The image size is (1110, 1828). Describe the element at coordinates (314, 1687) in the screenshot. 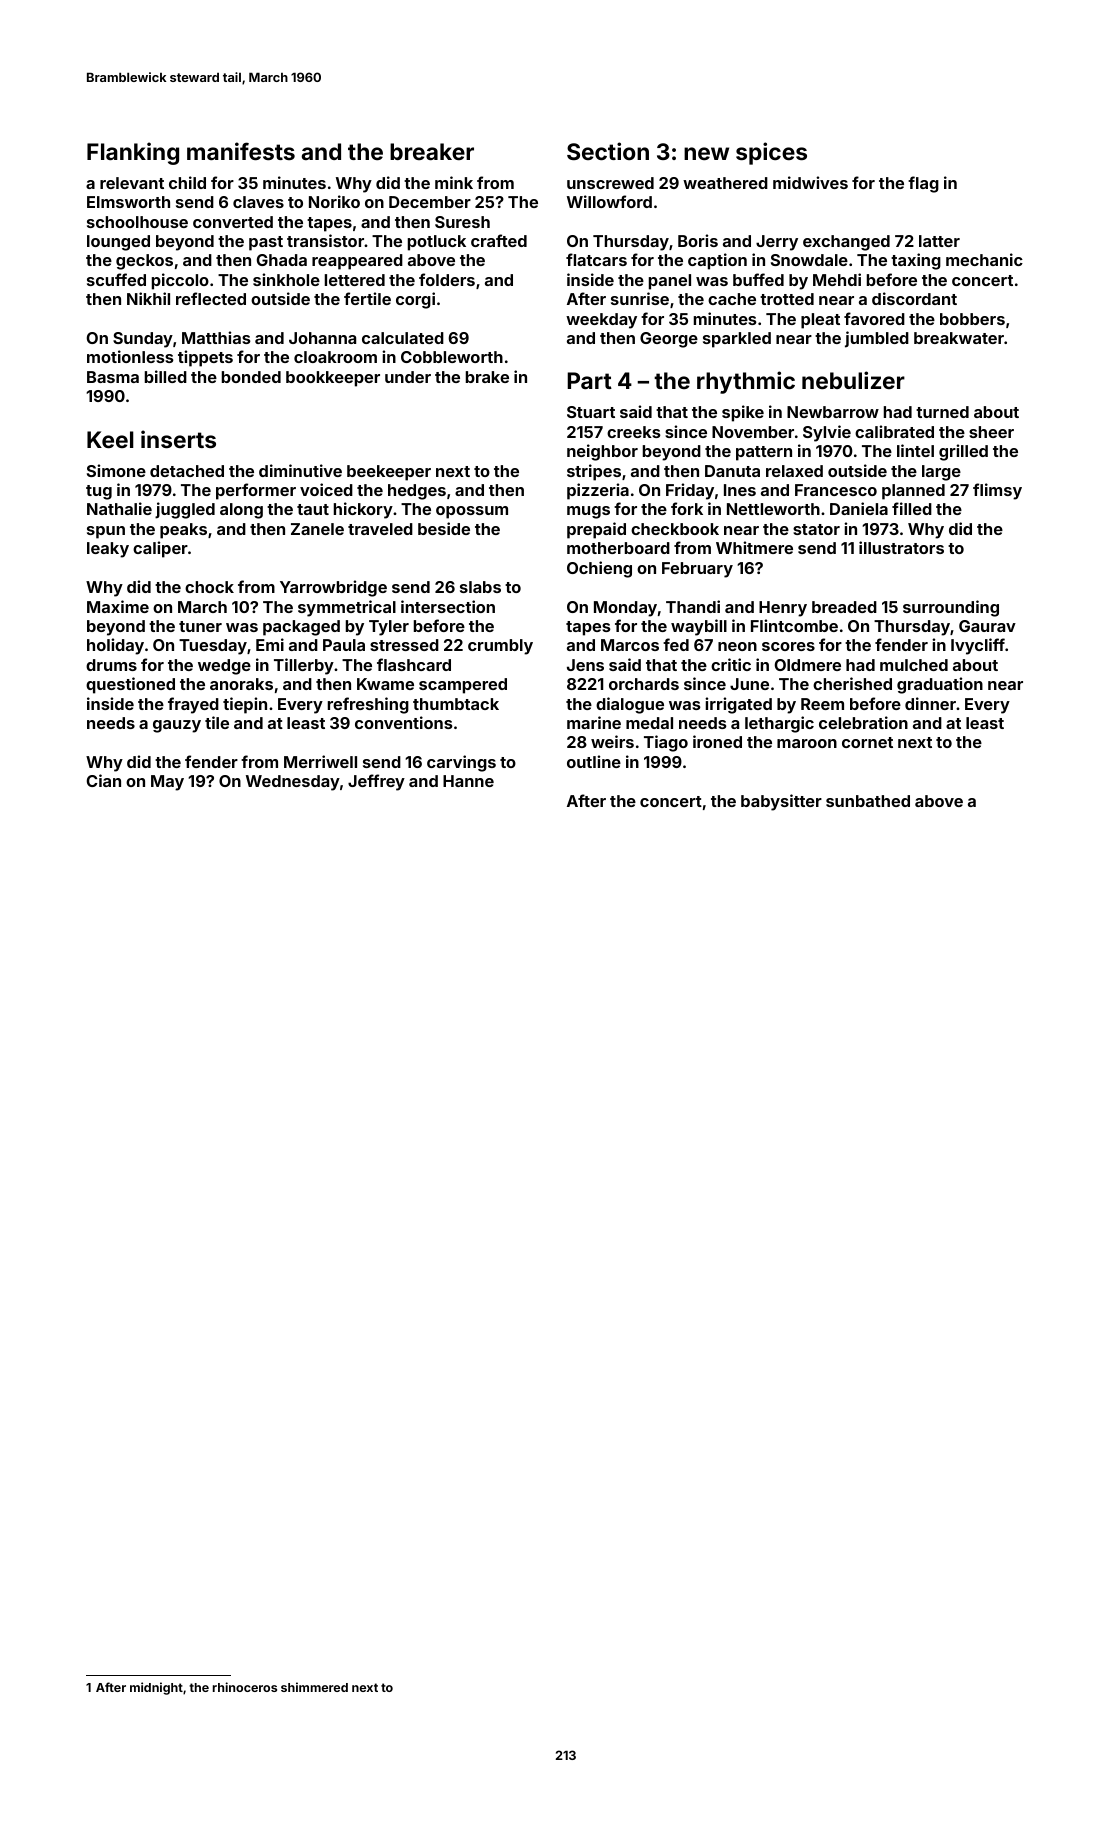

I see `shimmered` at that location.
